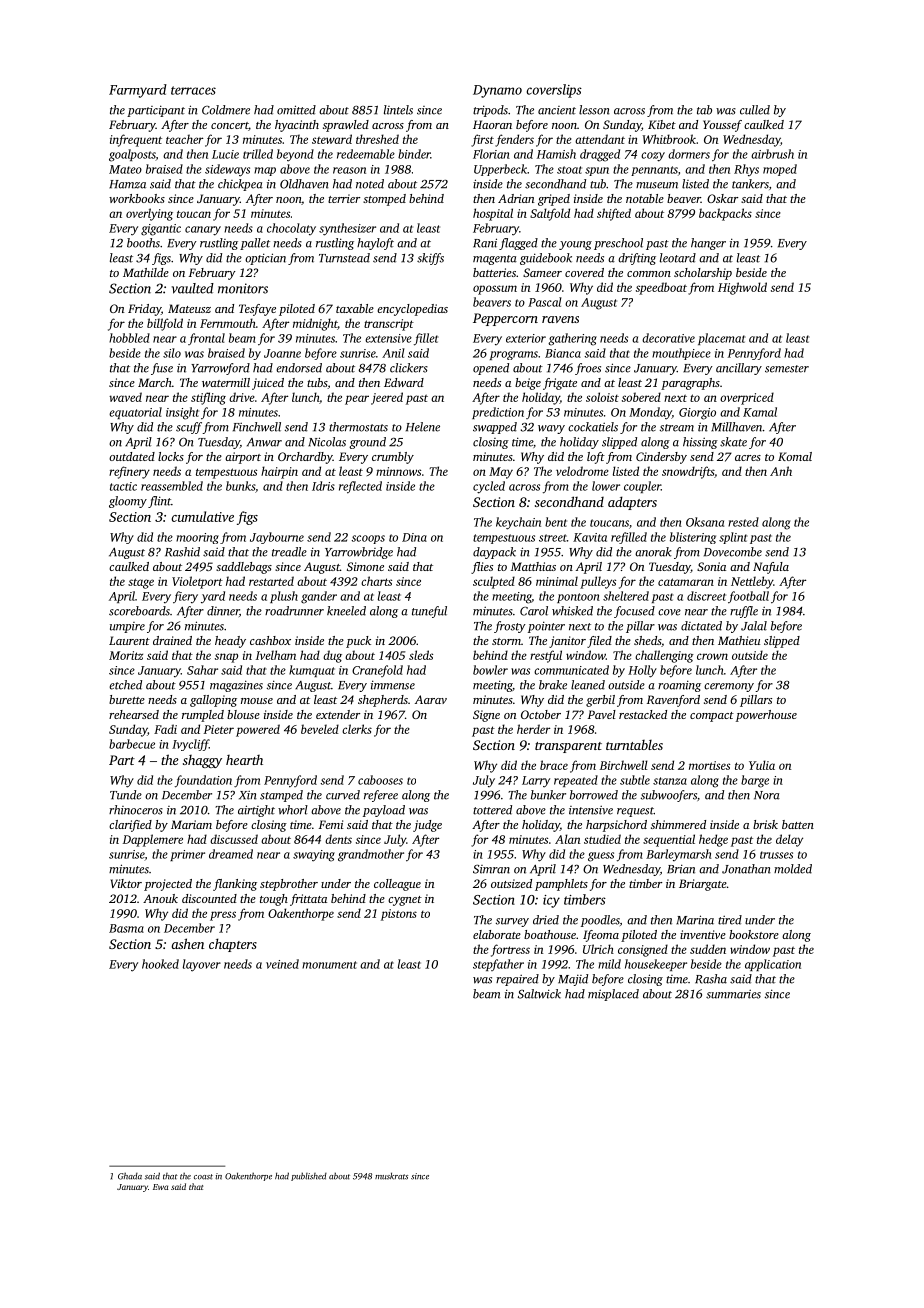  Describe the element at coordinates (573, 980) in the document. I see `Majid` at that location.
